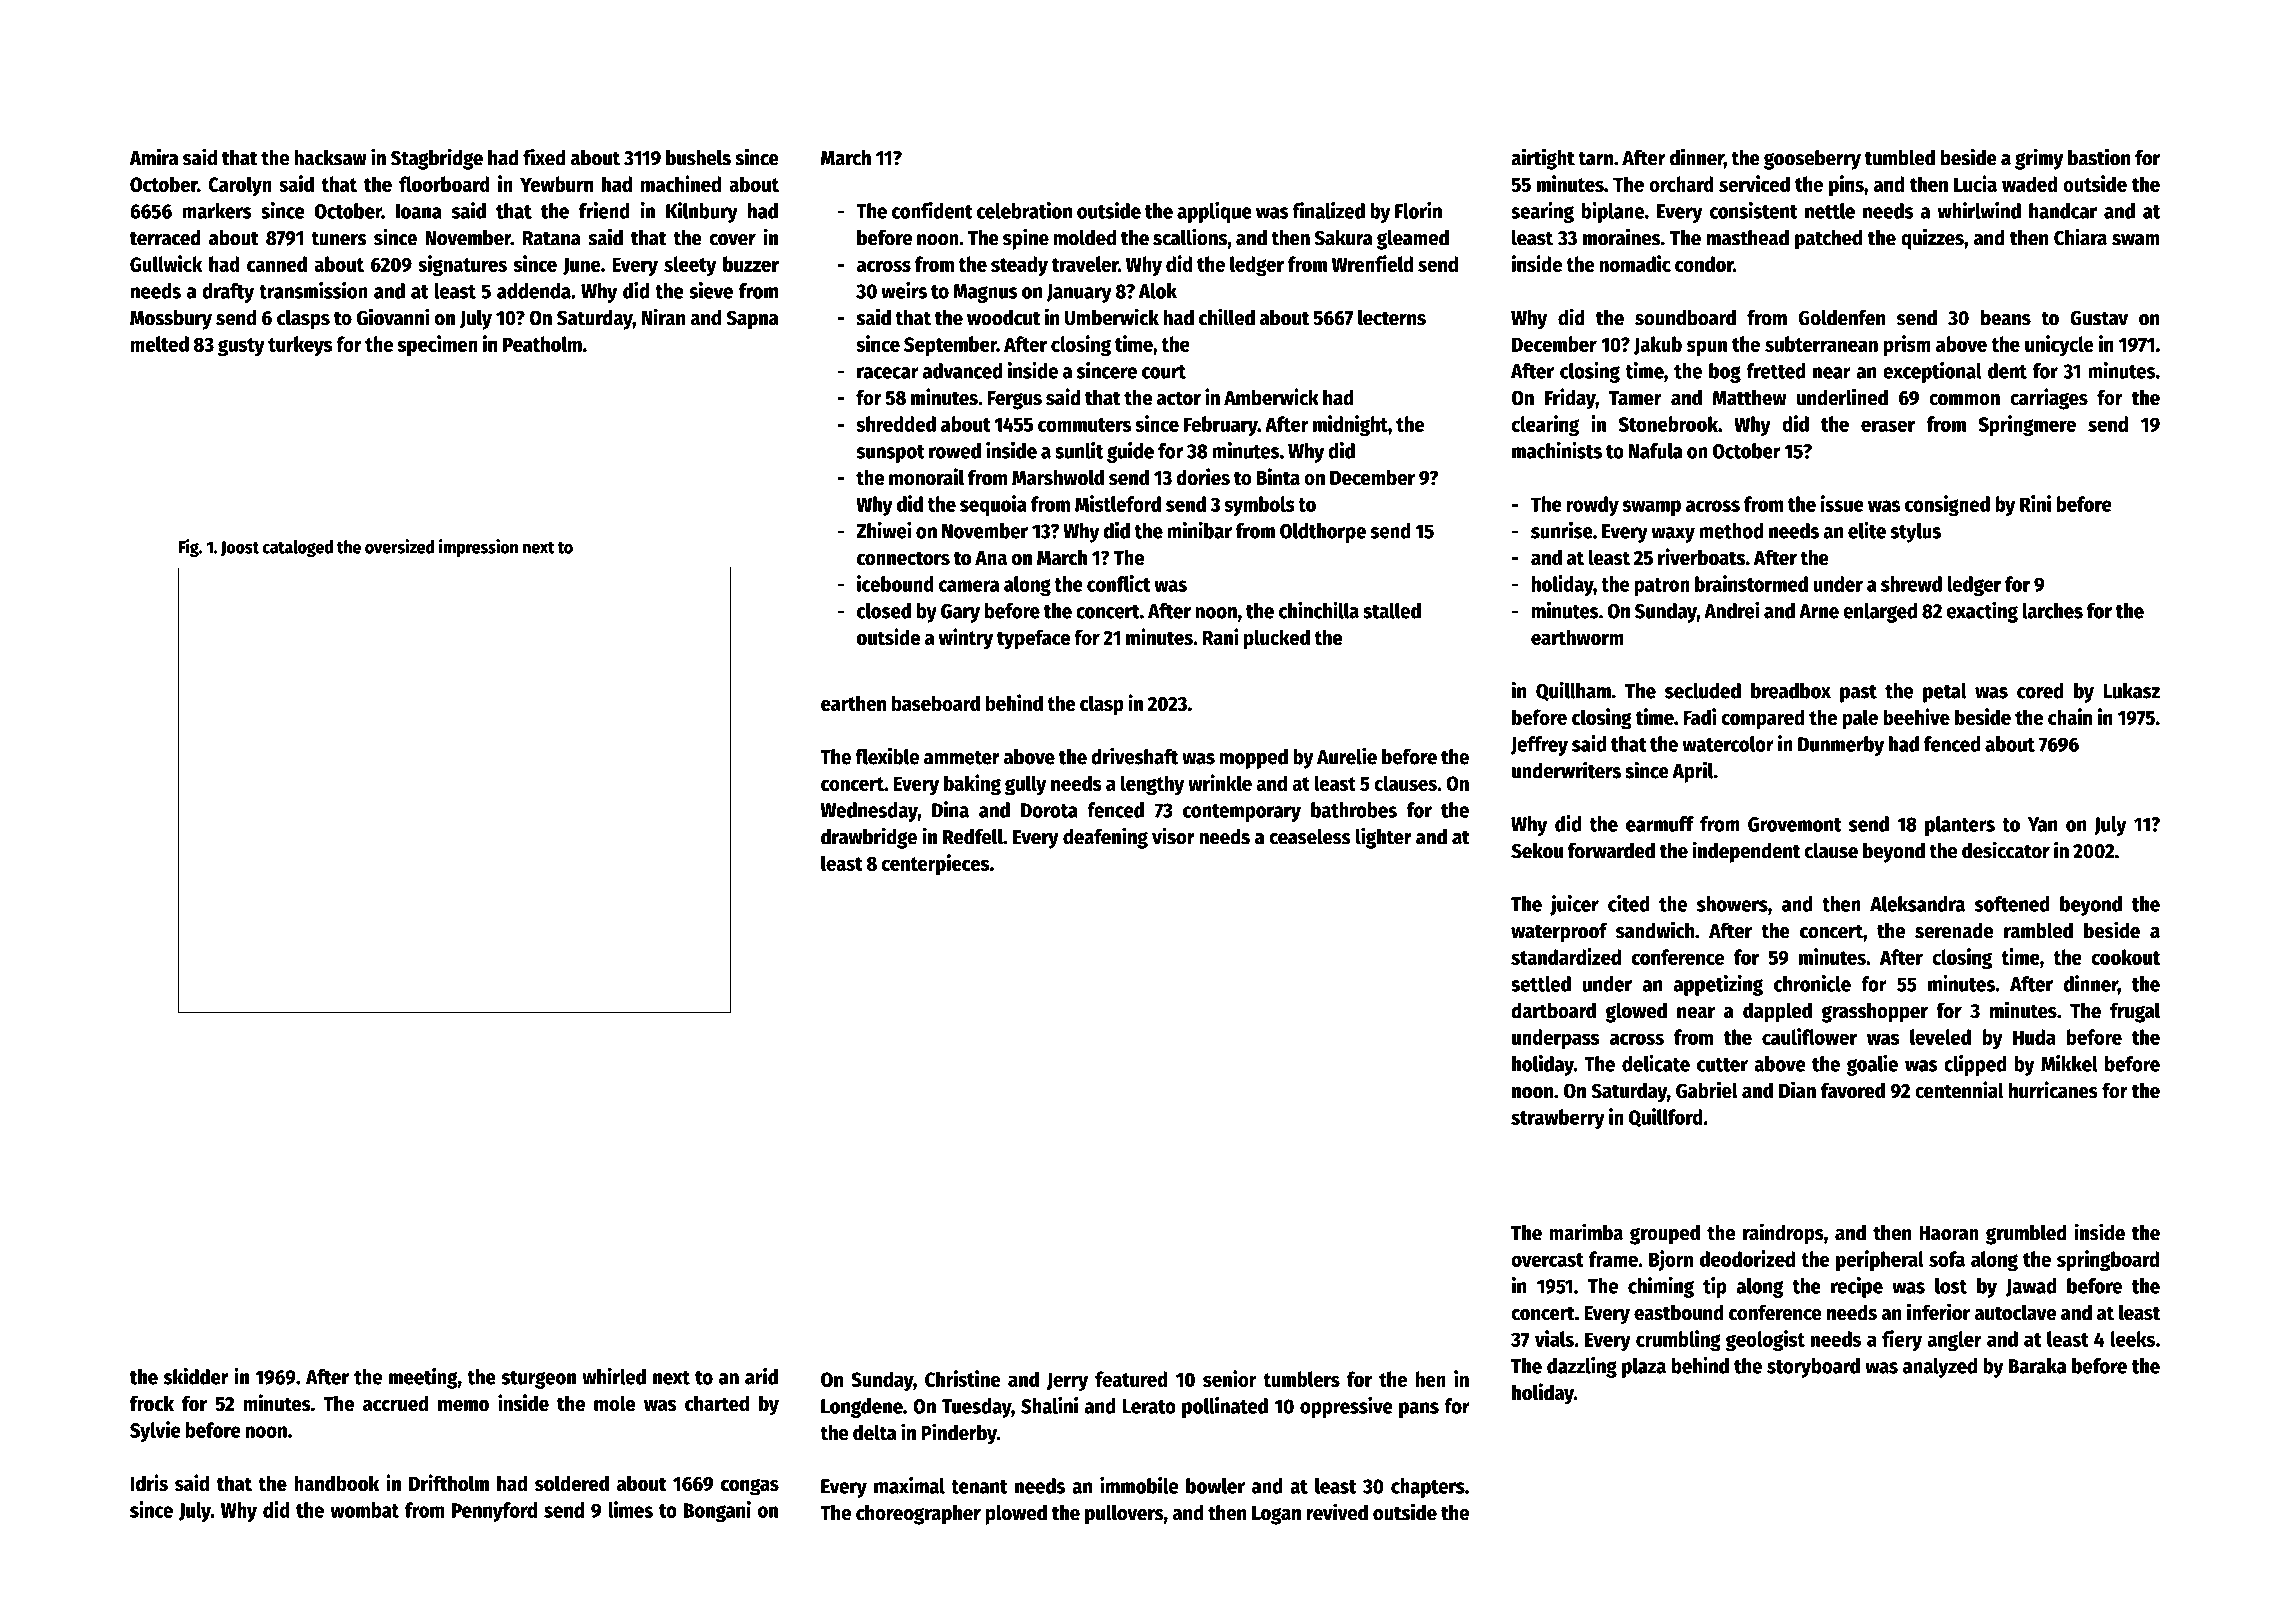 Image resolution: width=2290 pixels, height=1619 pixels. What do you see at coordinates (1553, 1010) in the screenshot?
I see `dartboard` at bounding box center [1553, 1010].
